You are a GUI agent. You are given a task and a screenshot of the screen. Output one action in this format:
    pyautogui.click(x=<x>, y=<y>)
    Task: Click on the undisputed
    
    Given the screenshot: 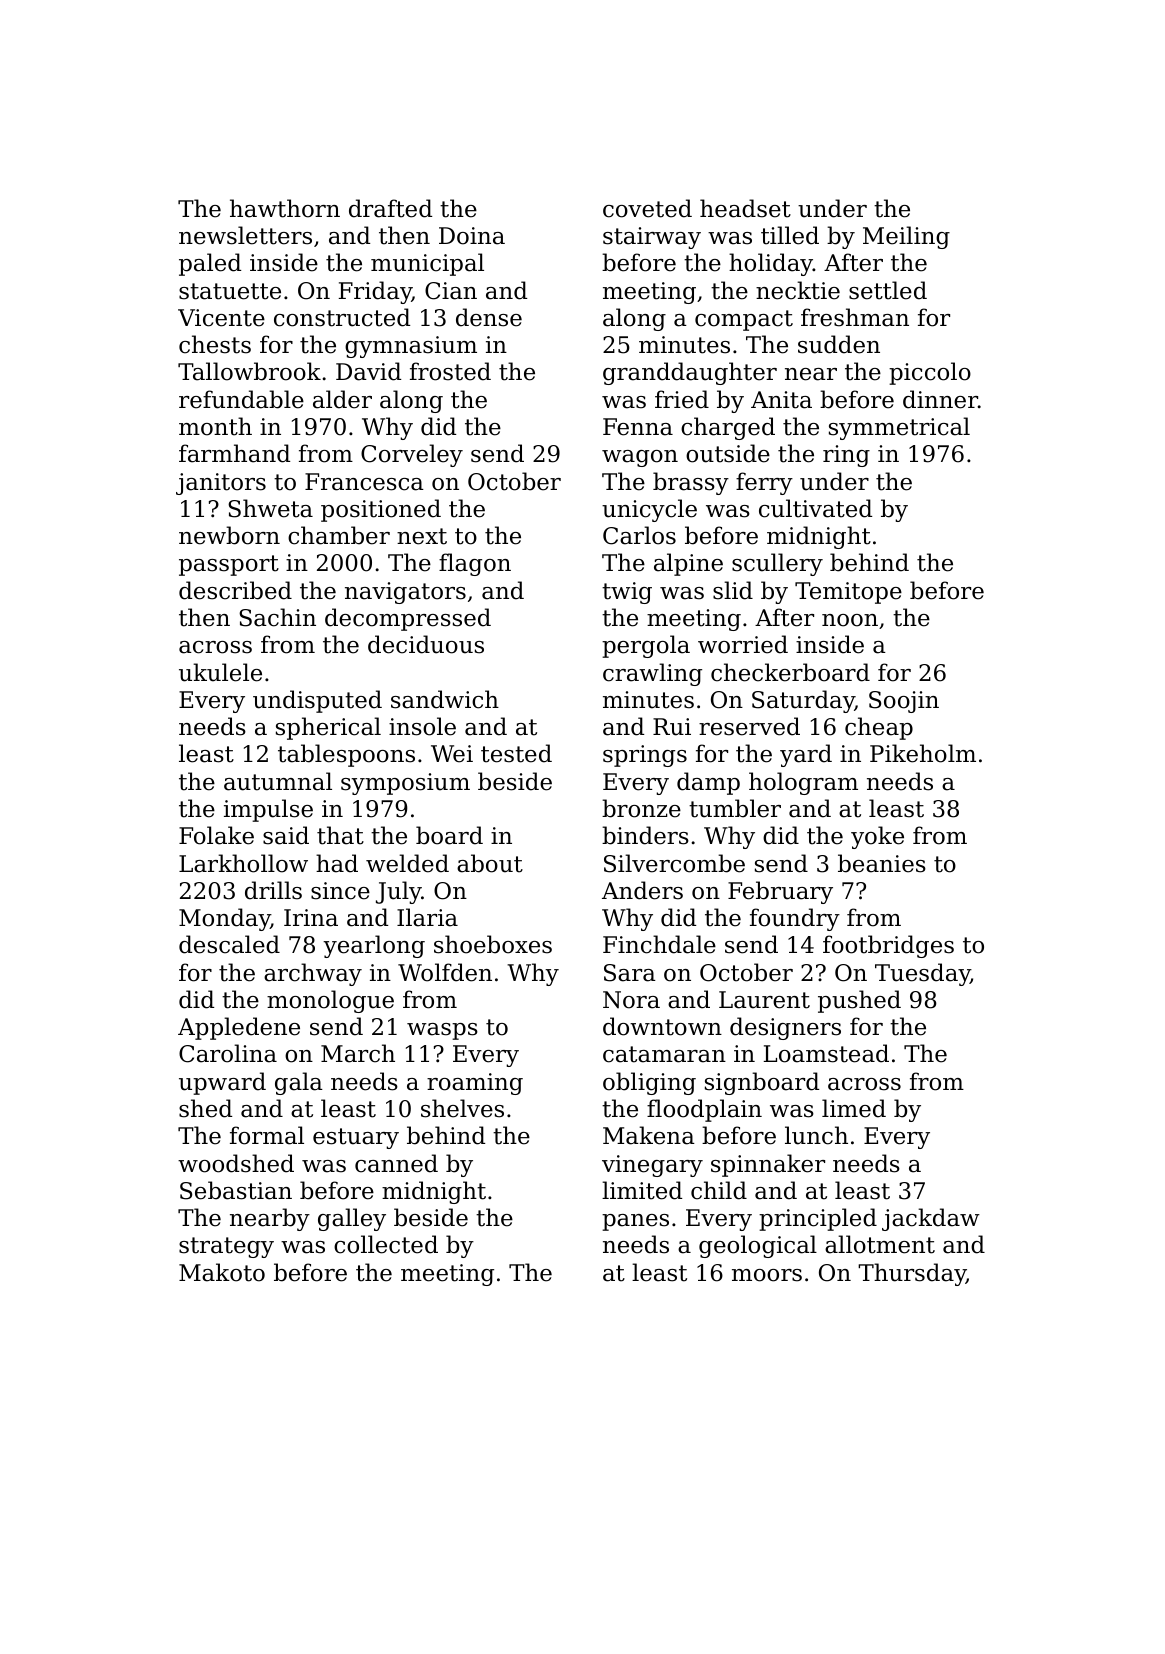 What is the action you would take?
    pyautogui.click(x=317, y=701)
